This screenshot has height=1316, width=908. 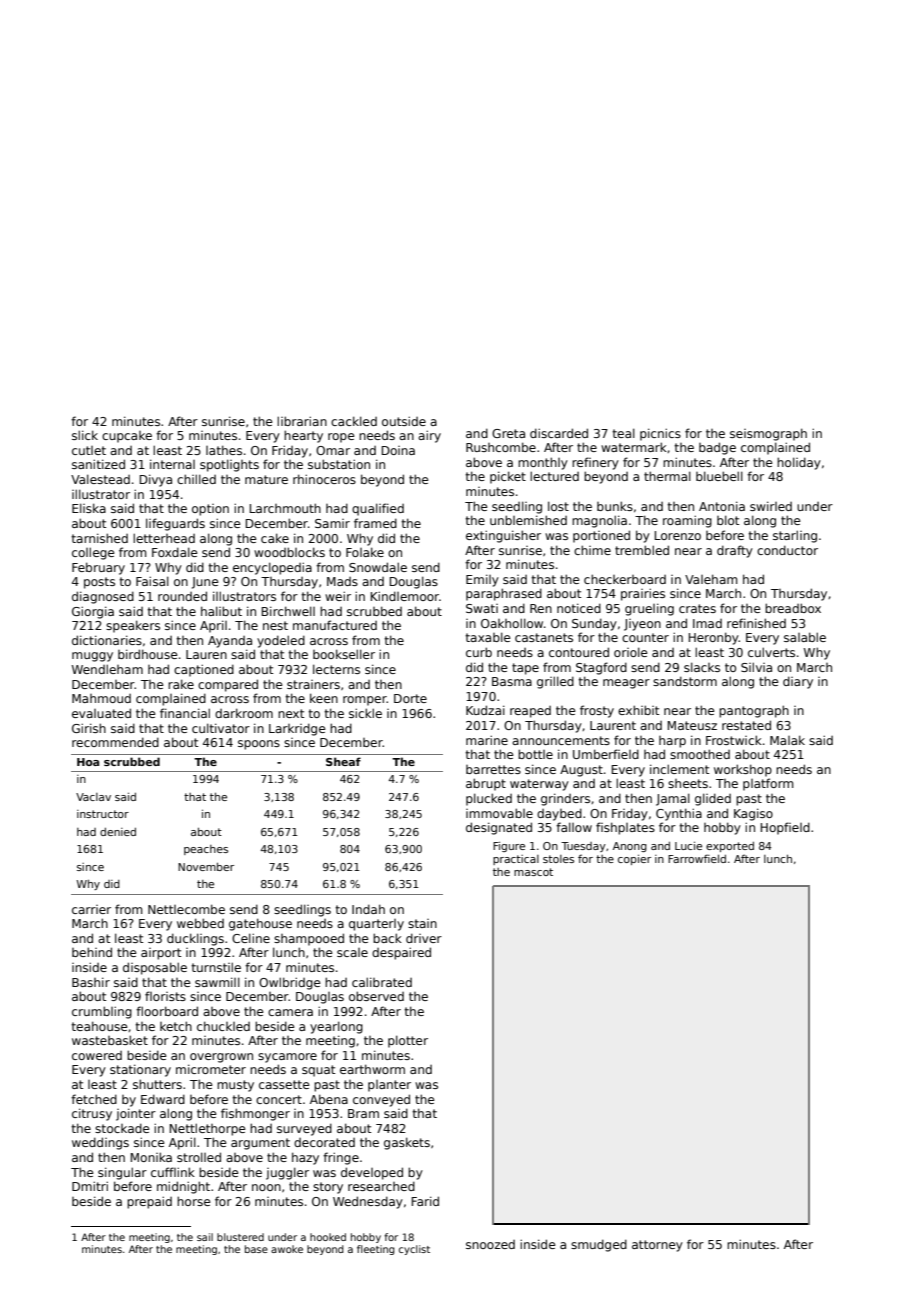 What do you see at coordinates (530, 712) in the screenshot?
I see `reaped` at bounding box center [530, 712].
